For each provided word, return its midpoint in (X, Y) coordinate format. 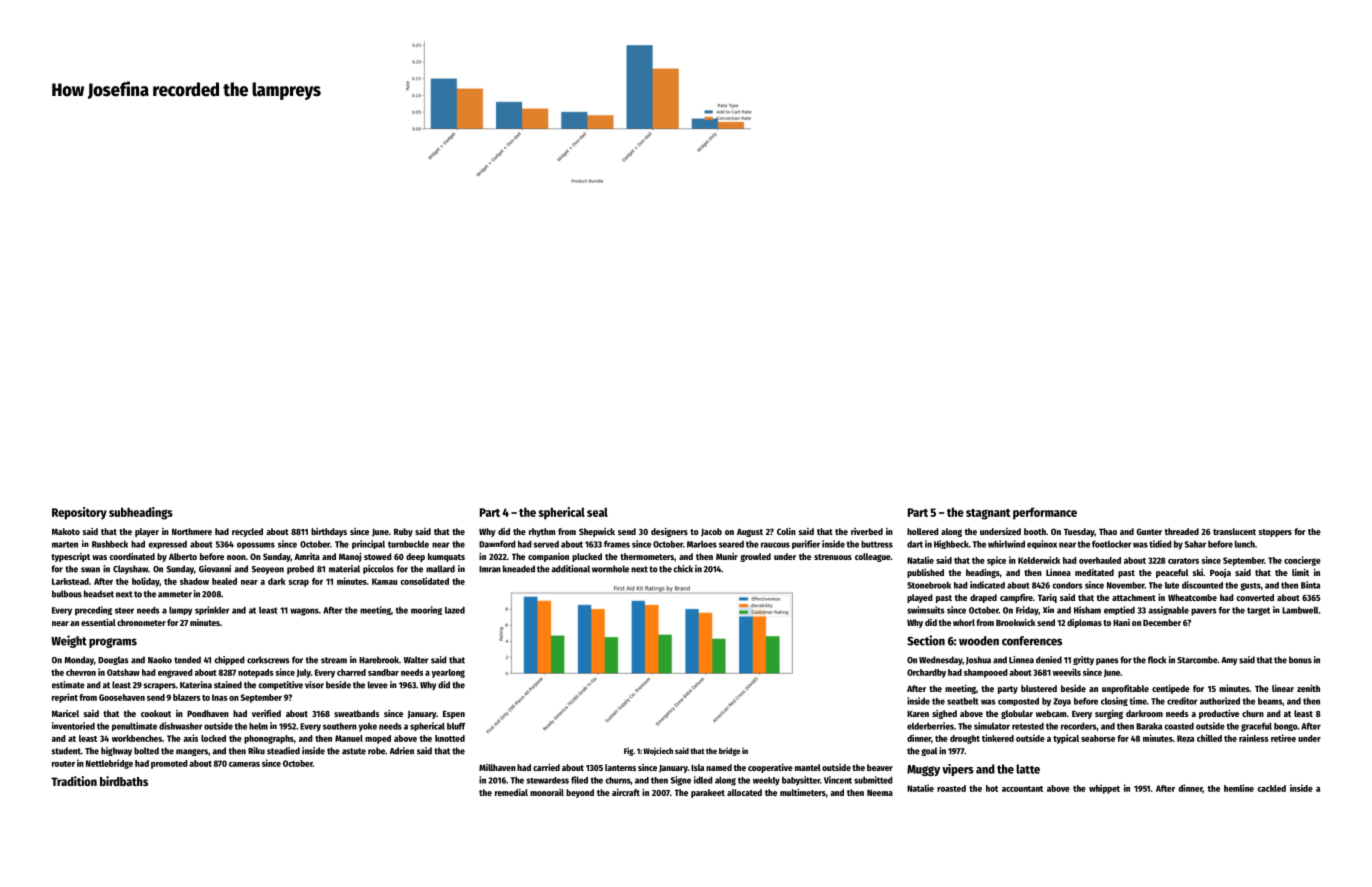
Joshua (978, 660)
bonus (1300, 660)
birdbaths (124, 781)
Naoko (160, 660)
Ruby (403, 532)
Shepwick (597, 532)
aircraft (626, 792)
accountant (1022, 789)
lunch (1245, 544)
